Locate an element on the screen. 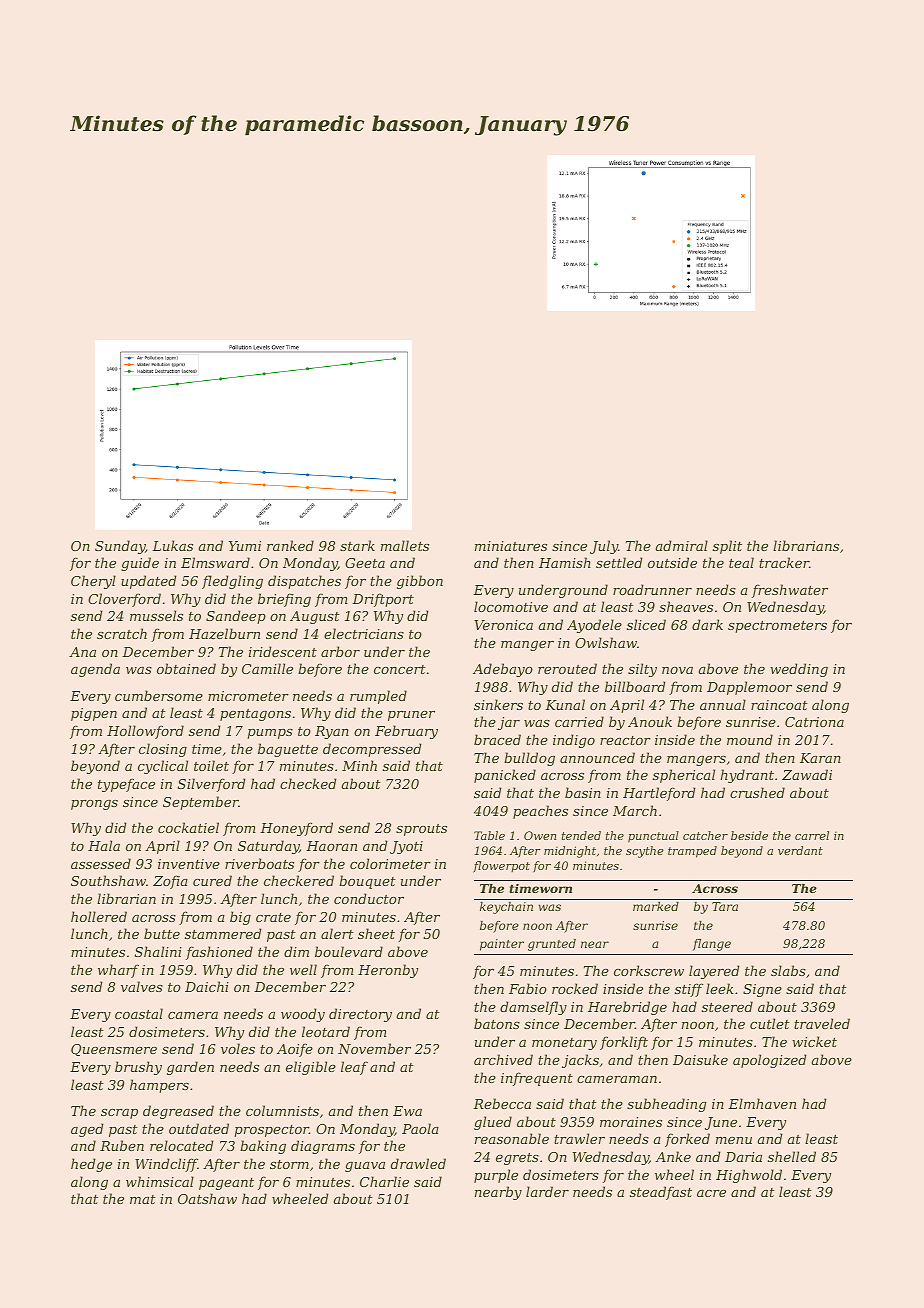 This screenshot has height=1308, width=924. Charlie is located at coordinates (384, 1181).
